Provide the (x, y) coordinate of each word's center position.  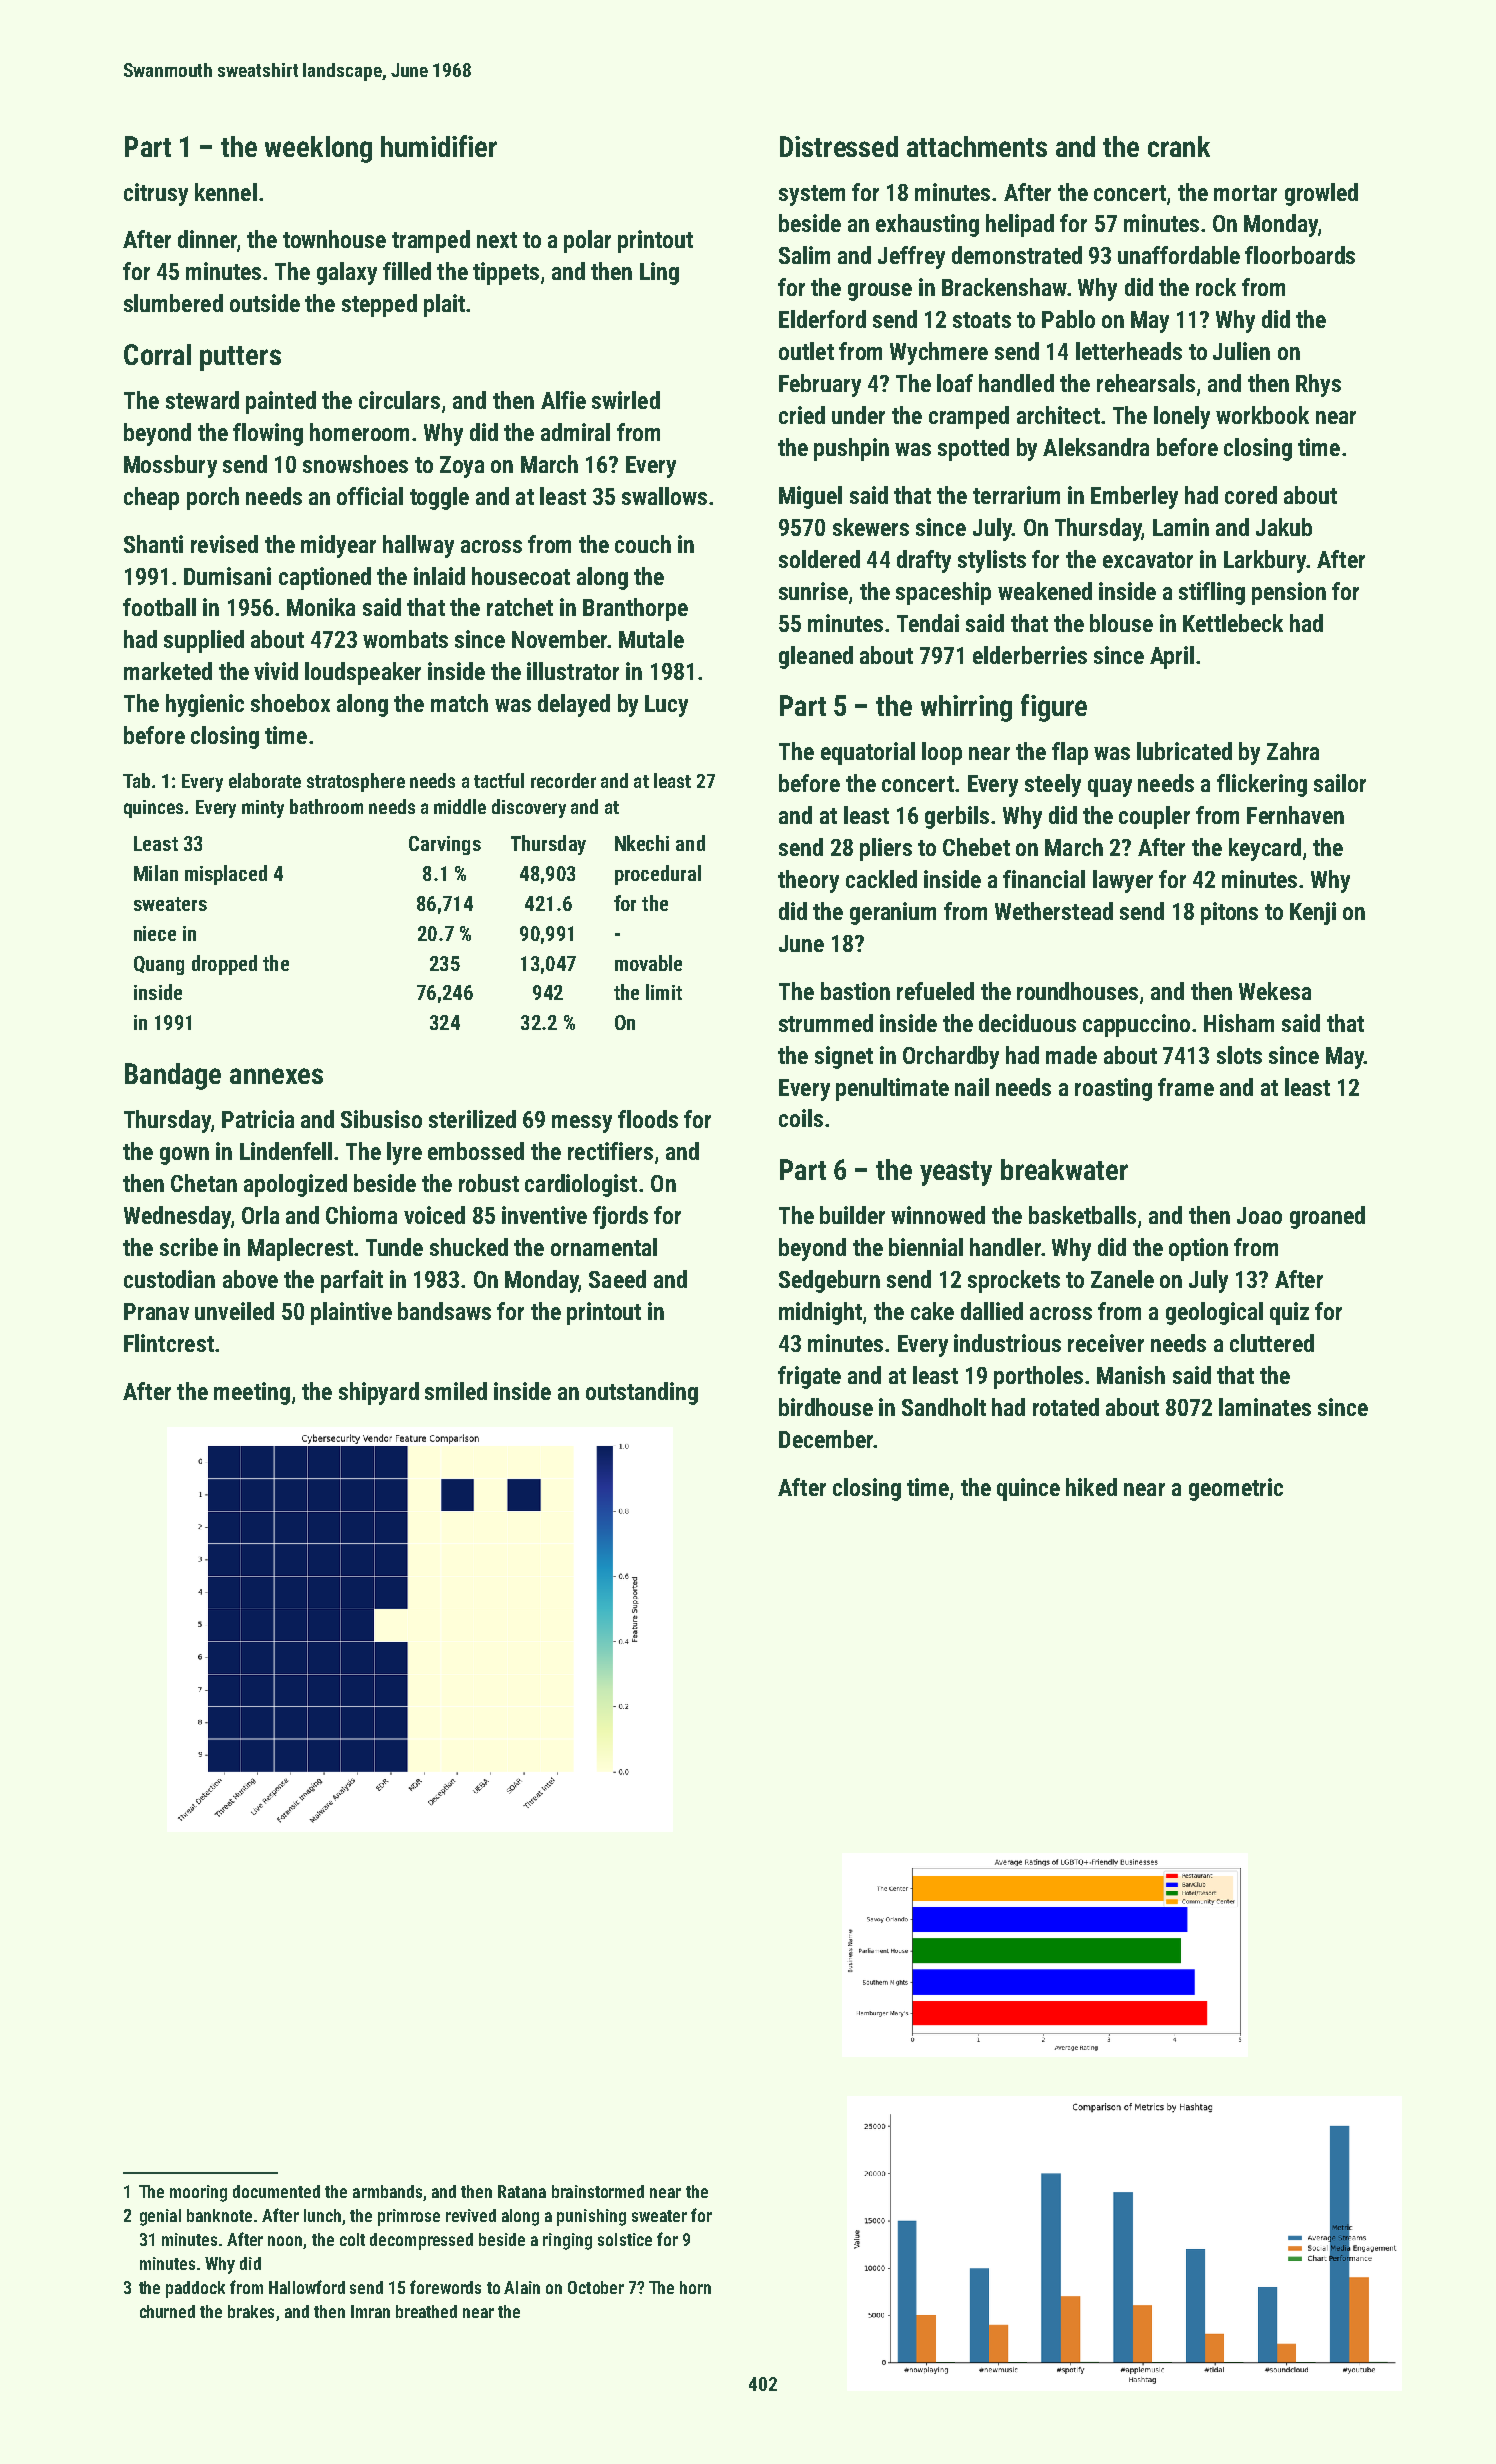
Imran (370, 2311)
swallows (664, 496)
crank (1179, 146)
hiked (1091, 1487)
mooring (198, 2193)
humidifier (439, 146)
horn (695, 2287)
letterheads (1129, 351)
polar (587, 241)
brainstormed (598, 2191)
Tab (136, 780)
